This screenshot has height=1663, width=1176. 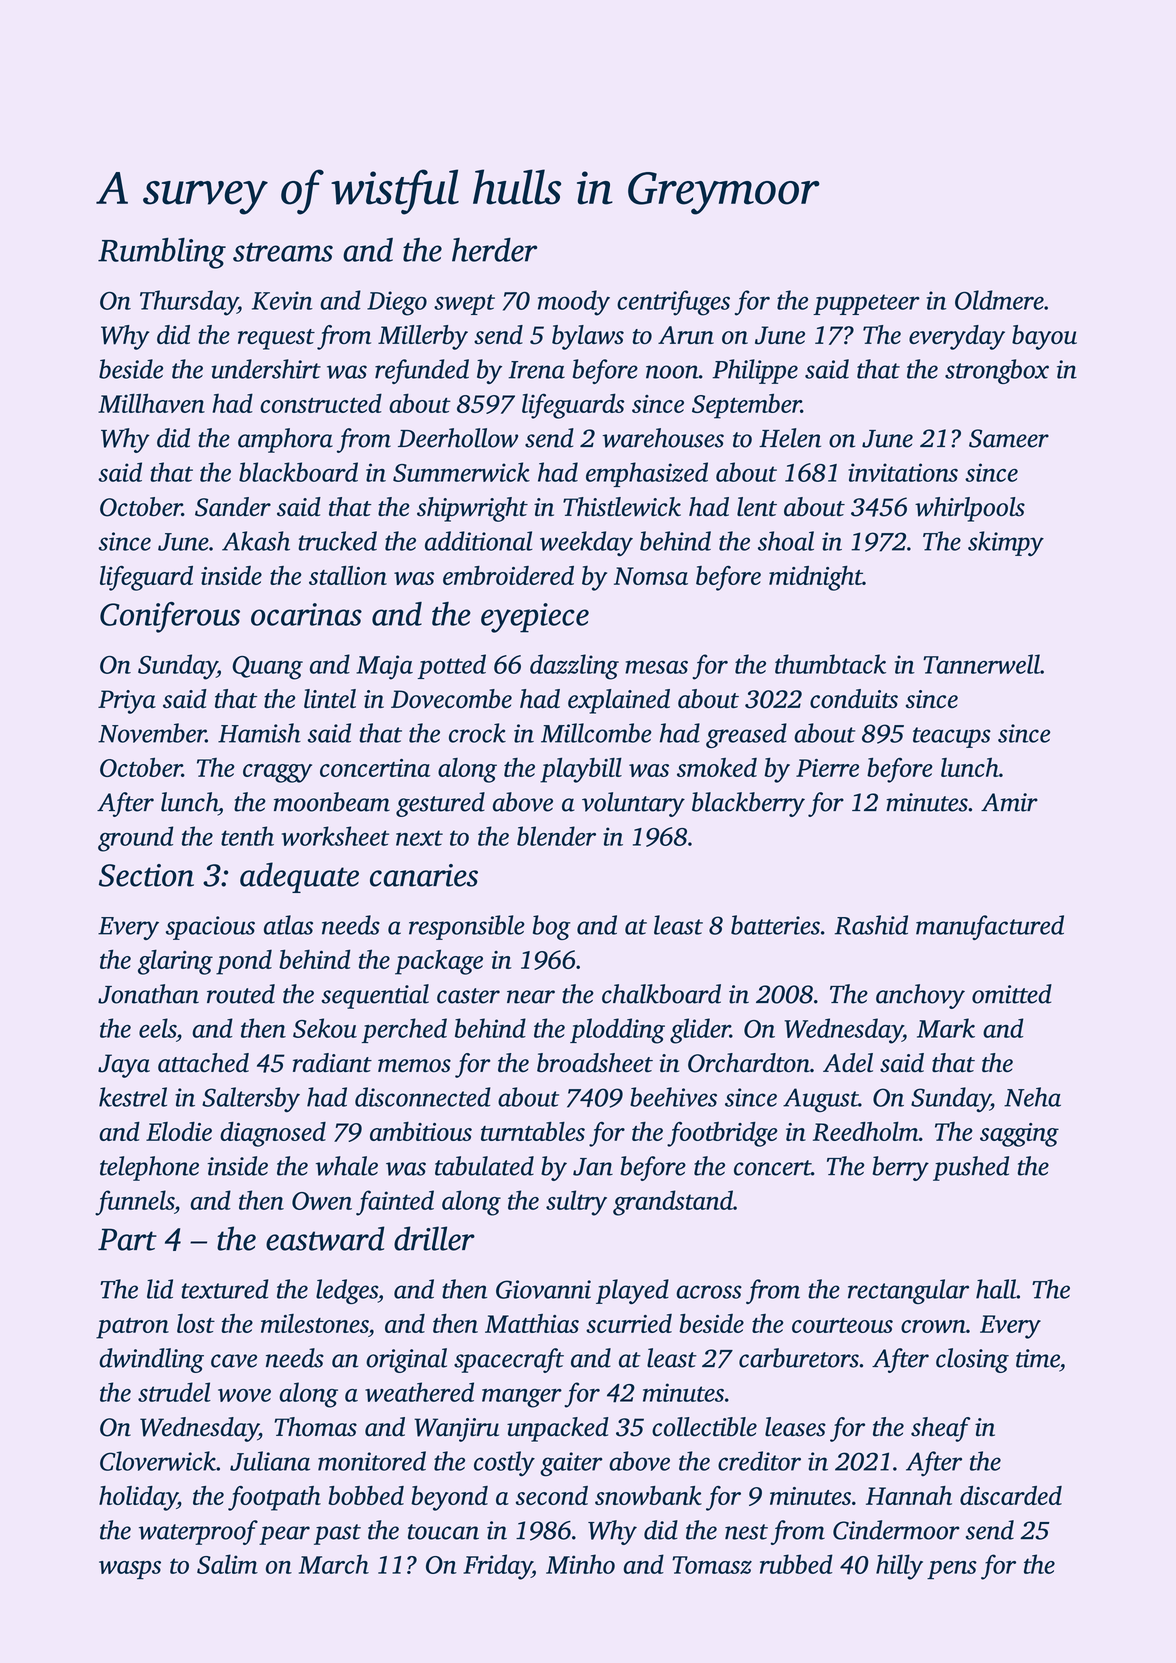 I want to click on streams, so click(x=283, y=252).
